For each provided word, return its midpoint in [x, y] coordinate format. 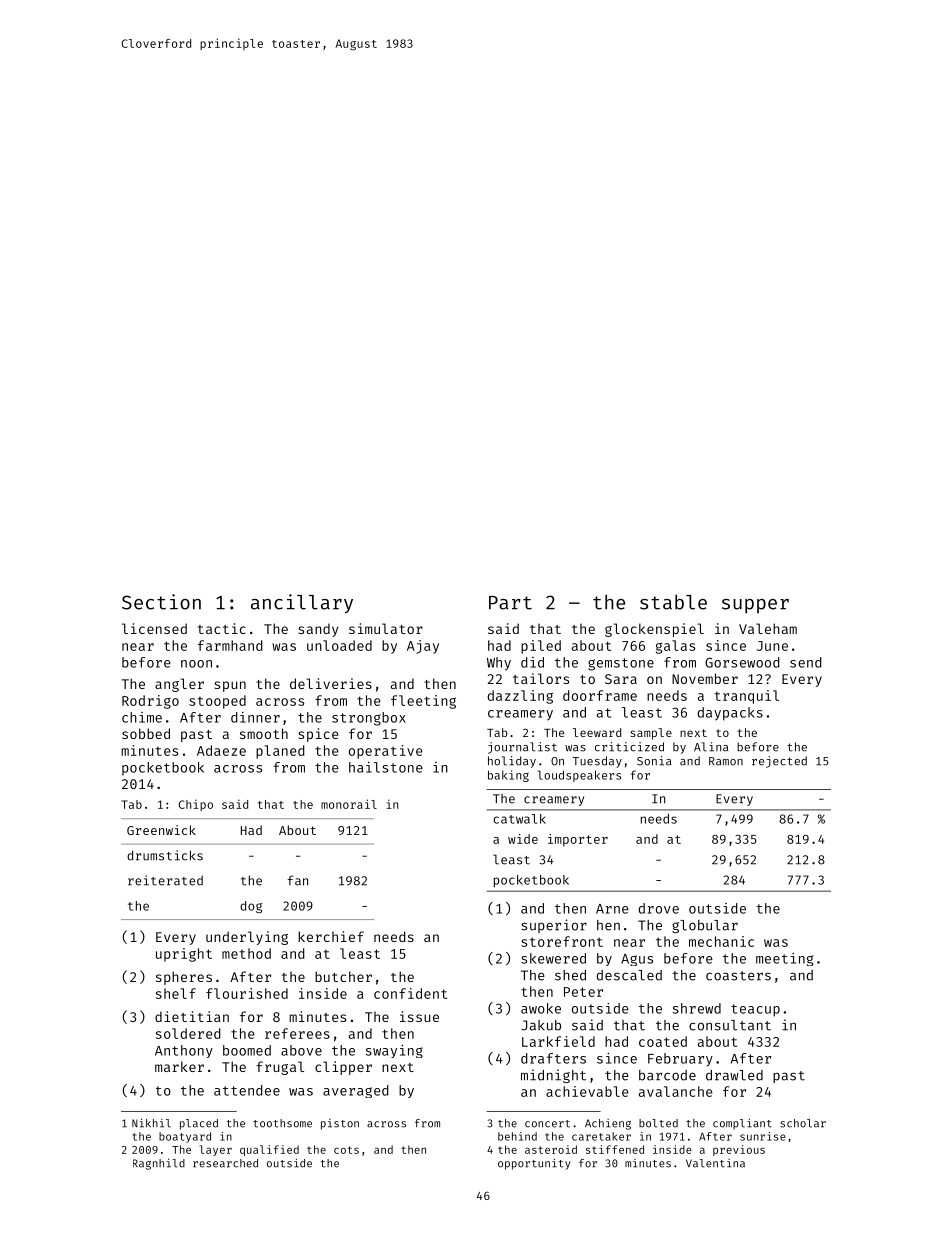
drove [658, 908]
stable [673, 602]
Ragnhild [159, 1164]
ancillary [302, 604]
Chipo [196, 805]
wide [523, 839]
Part [510, 603]
